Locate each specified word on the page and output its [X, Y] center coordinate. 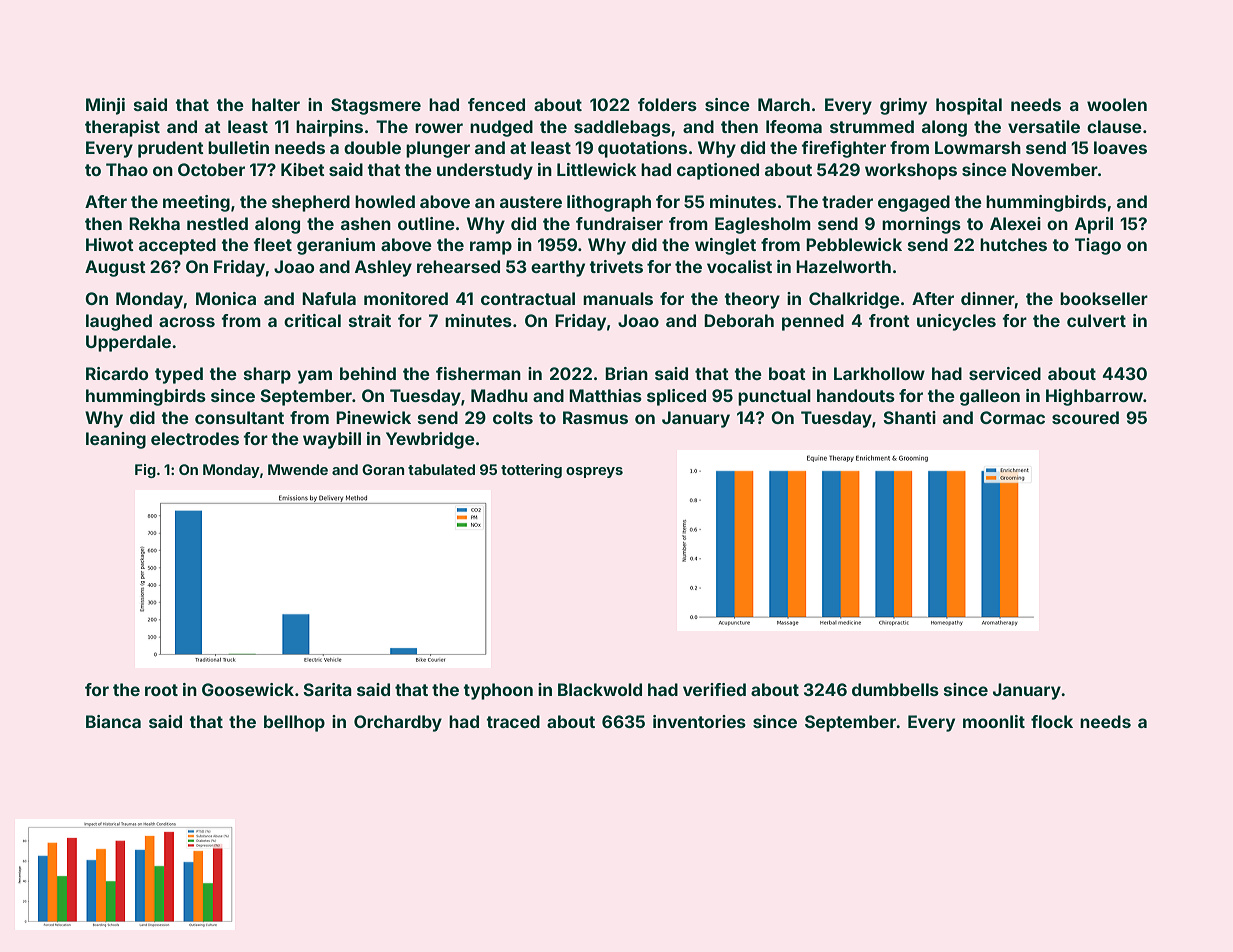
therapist [122, 128]
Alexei [1015, 223]
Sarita [327, 689]
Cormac [1012, 417]
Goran [383, 469]
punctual [774, 397]
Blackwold [600, 689]
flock [1052, 721]
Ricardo [117, 373]
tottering [531, 471]
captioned [718, 171]
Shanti [909, 417]
